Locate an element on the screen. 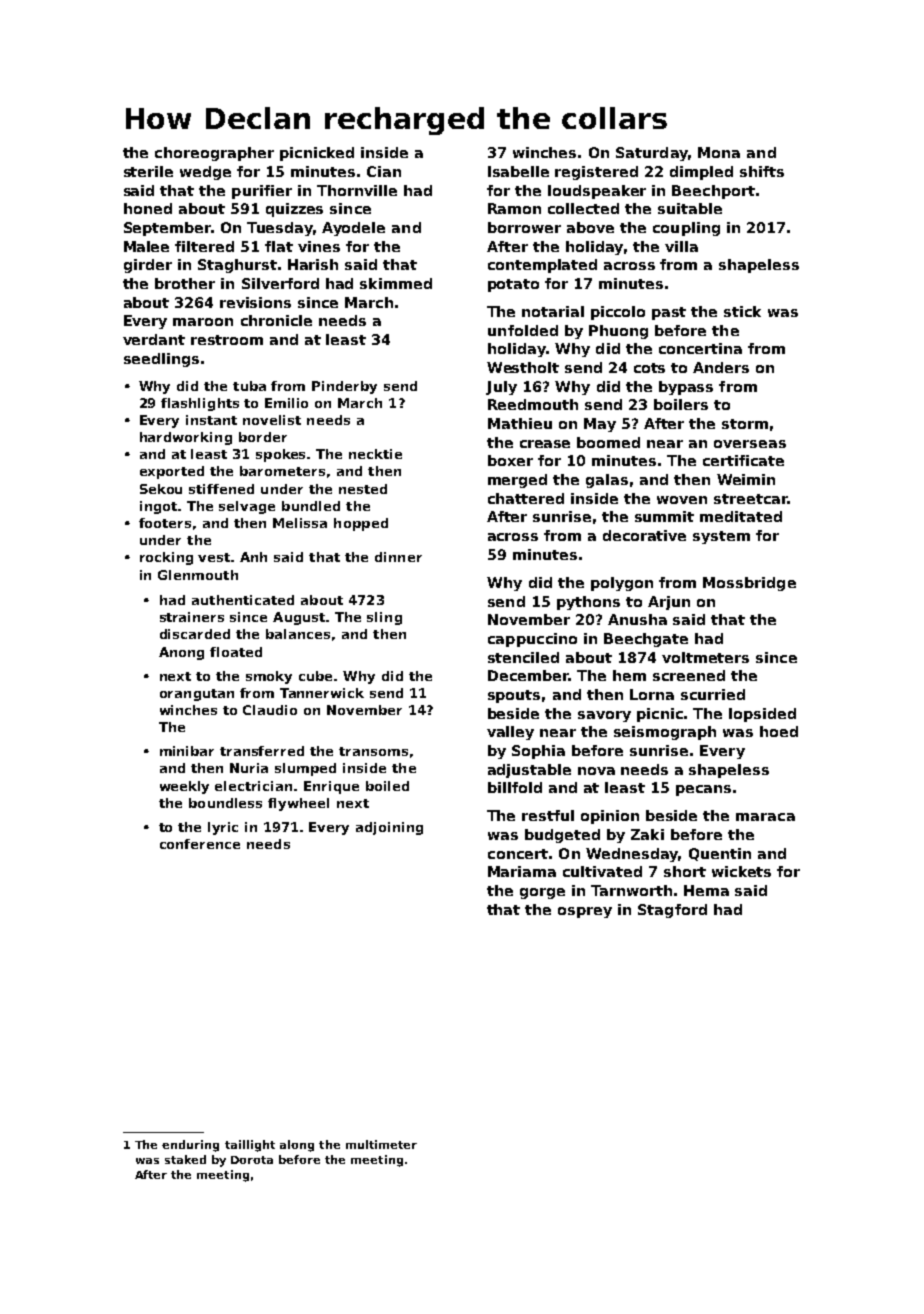 The image size is (924, 1314). chattered is located at coordinates (526, 498).
